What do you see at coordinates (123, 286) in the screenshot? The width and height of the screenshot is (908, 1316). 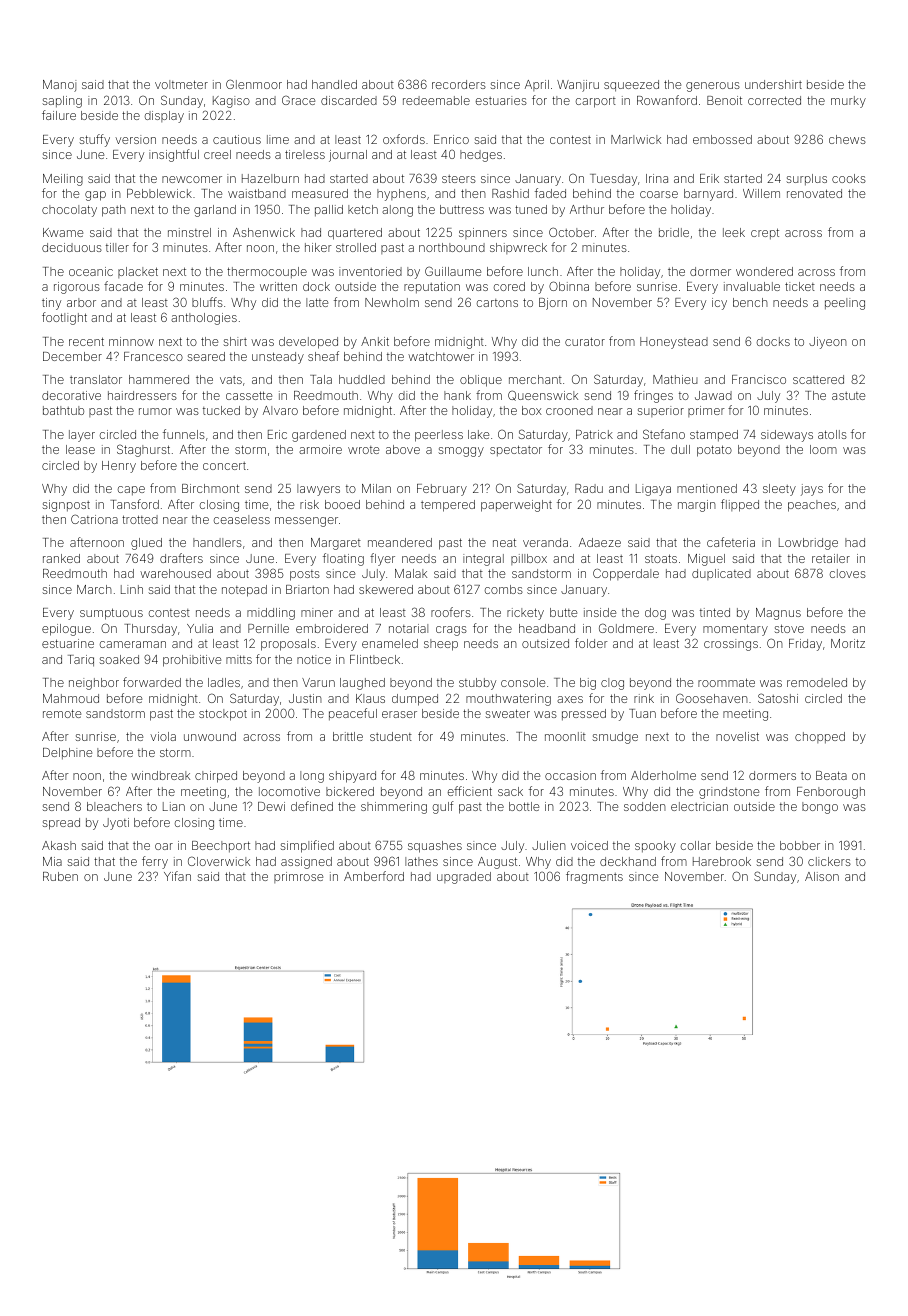 I see `facade` at bounding box center [123, 286].
